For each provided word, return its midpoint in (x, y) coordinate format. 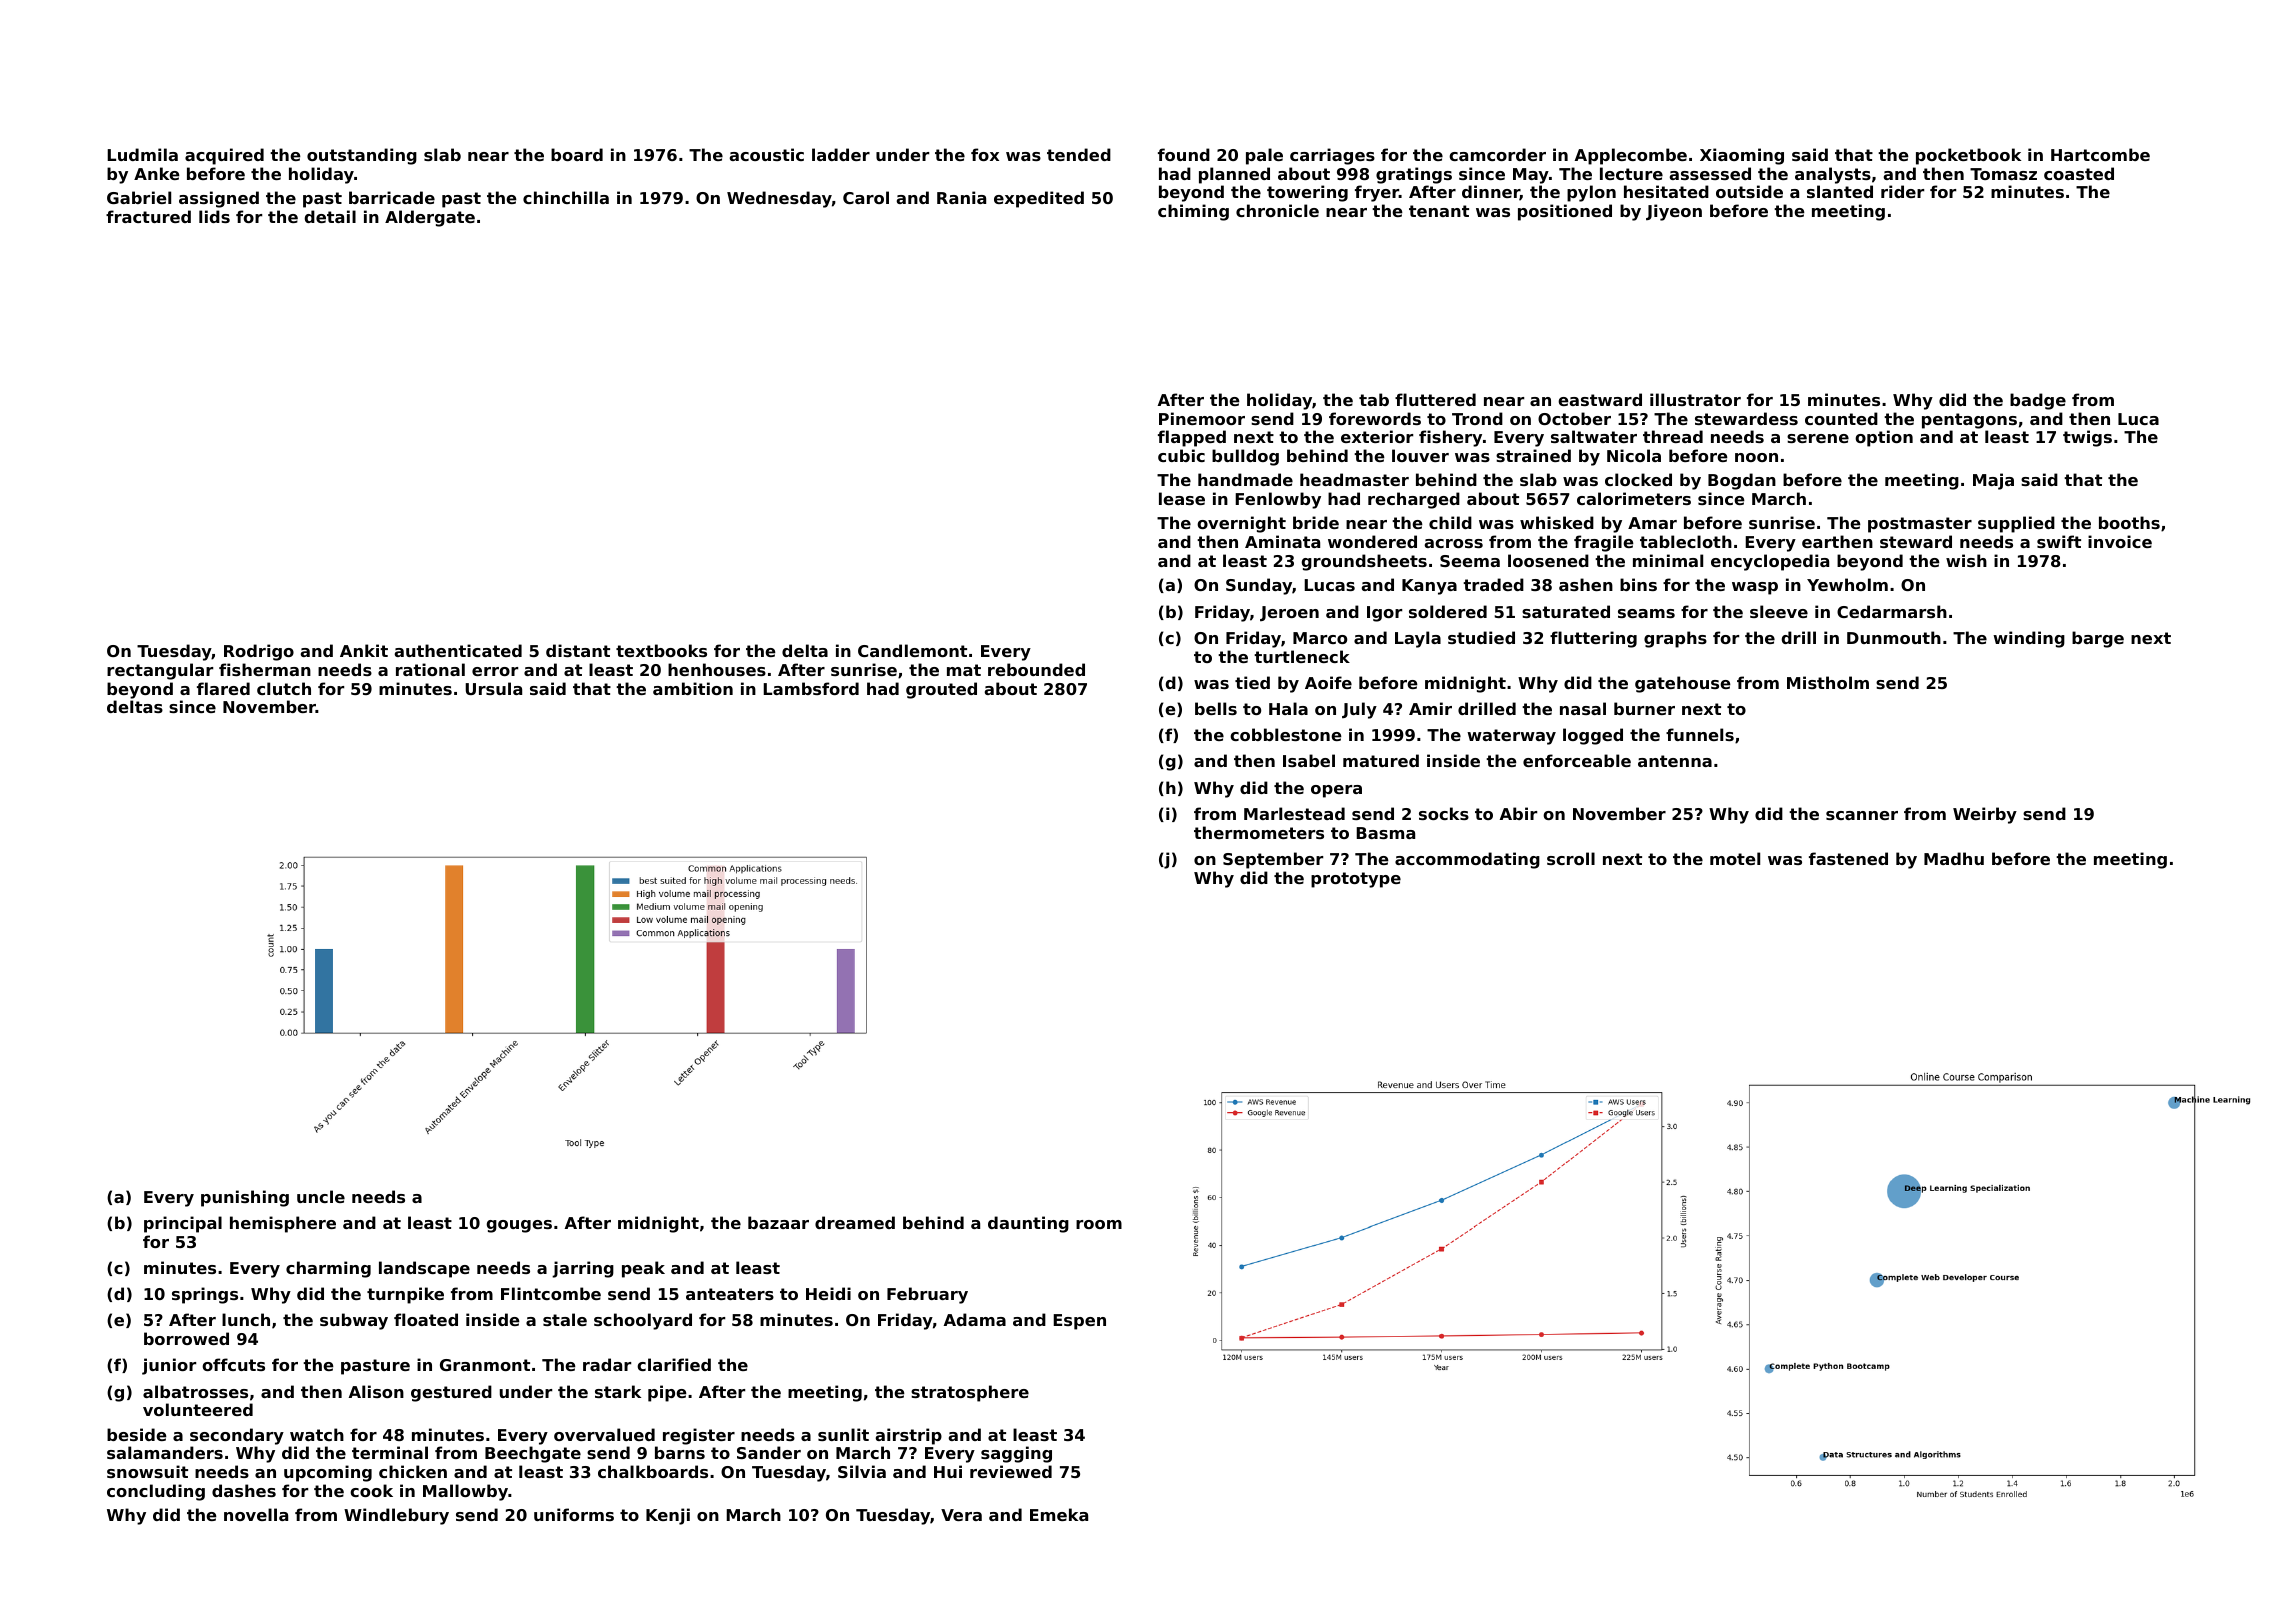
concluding (156, 1492)
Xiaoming (1742, 156)
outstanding (362, 156)
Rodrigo (259, 652)
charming (328, 1269)
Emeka (1059, 1514)
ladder (841, 154)
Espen (1079, 1322)
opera (1336, 791)
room (1099, 1224)
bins (1638, 584)
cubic (1181, 455)
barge (2098, 639)
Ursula (493, 688)
